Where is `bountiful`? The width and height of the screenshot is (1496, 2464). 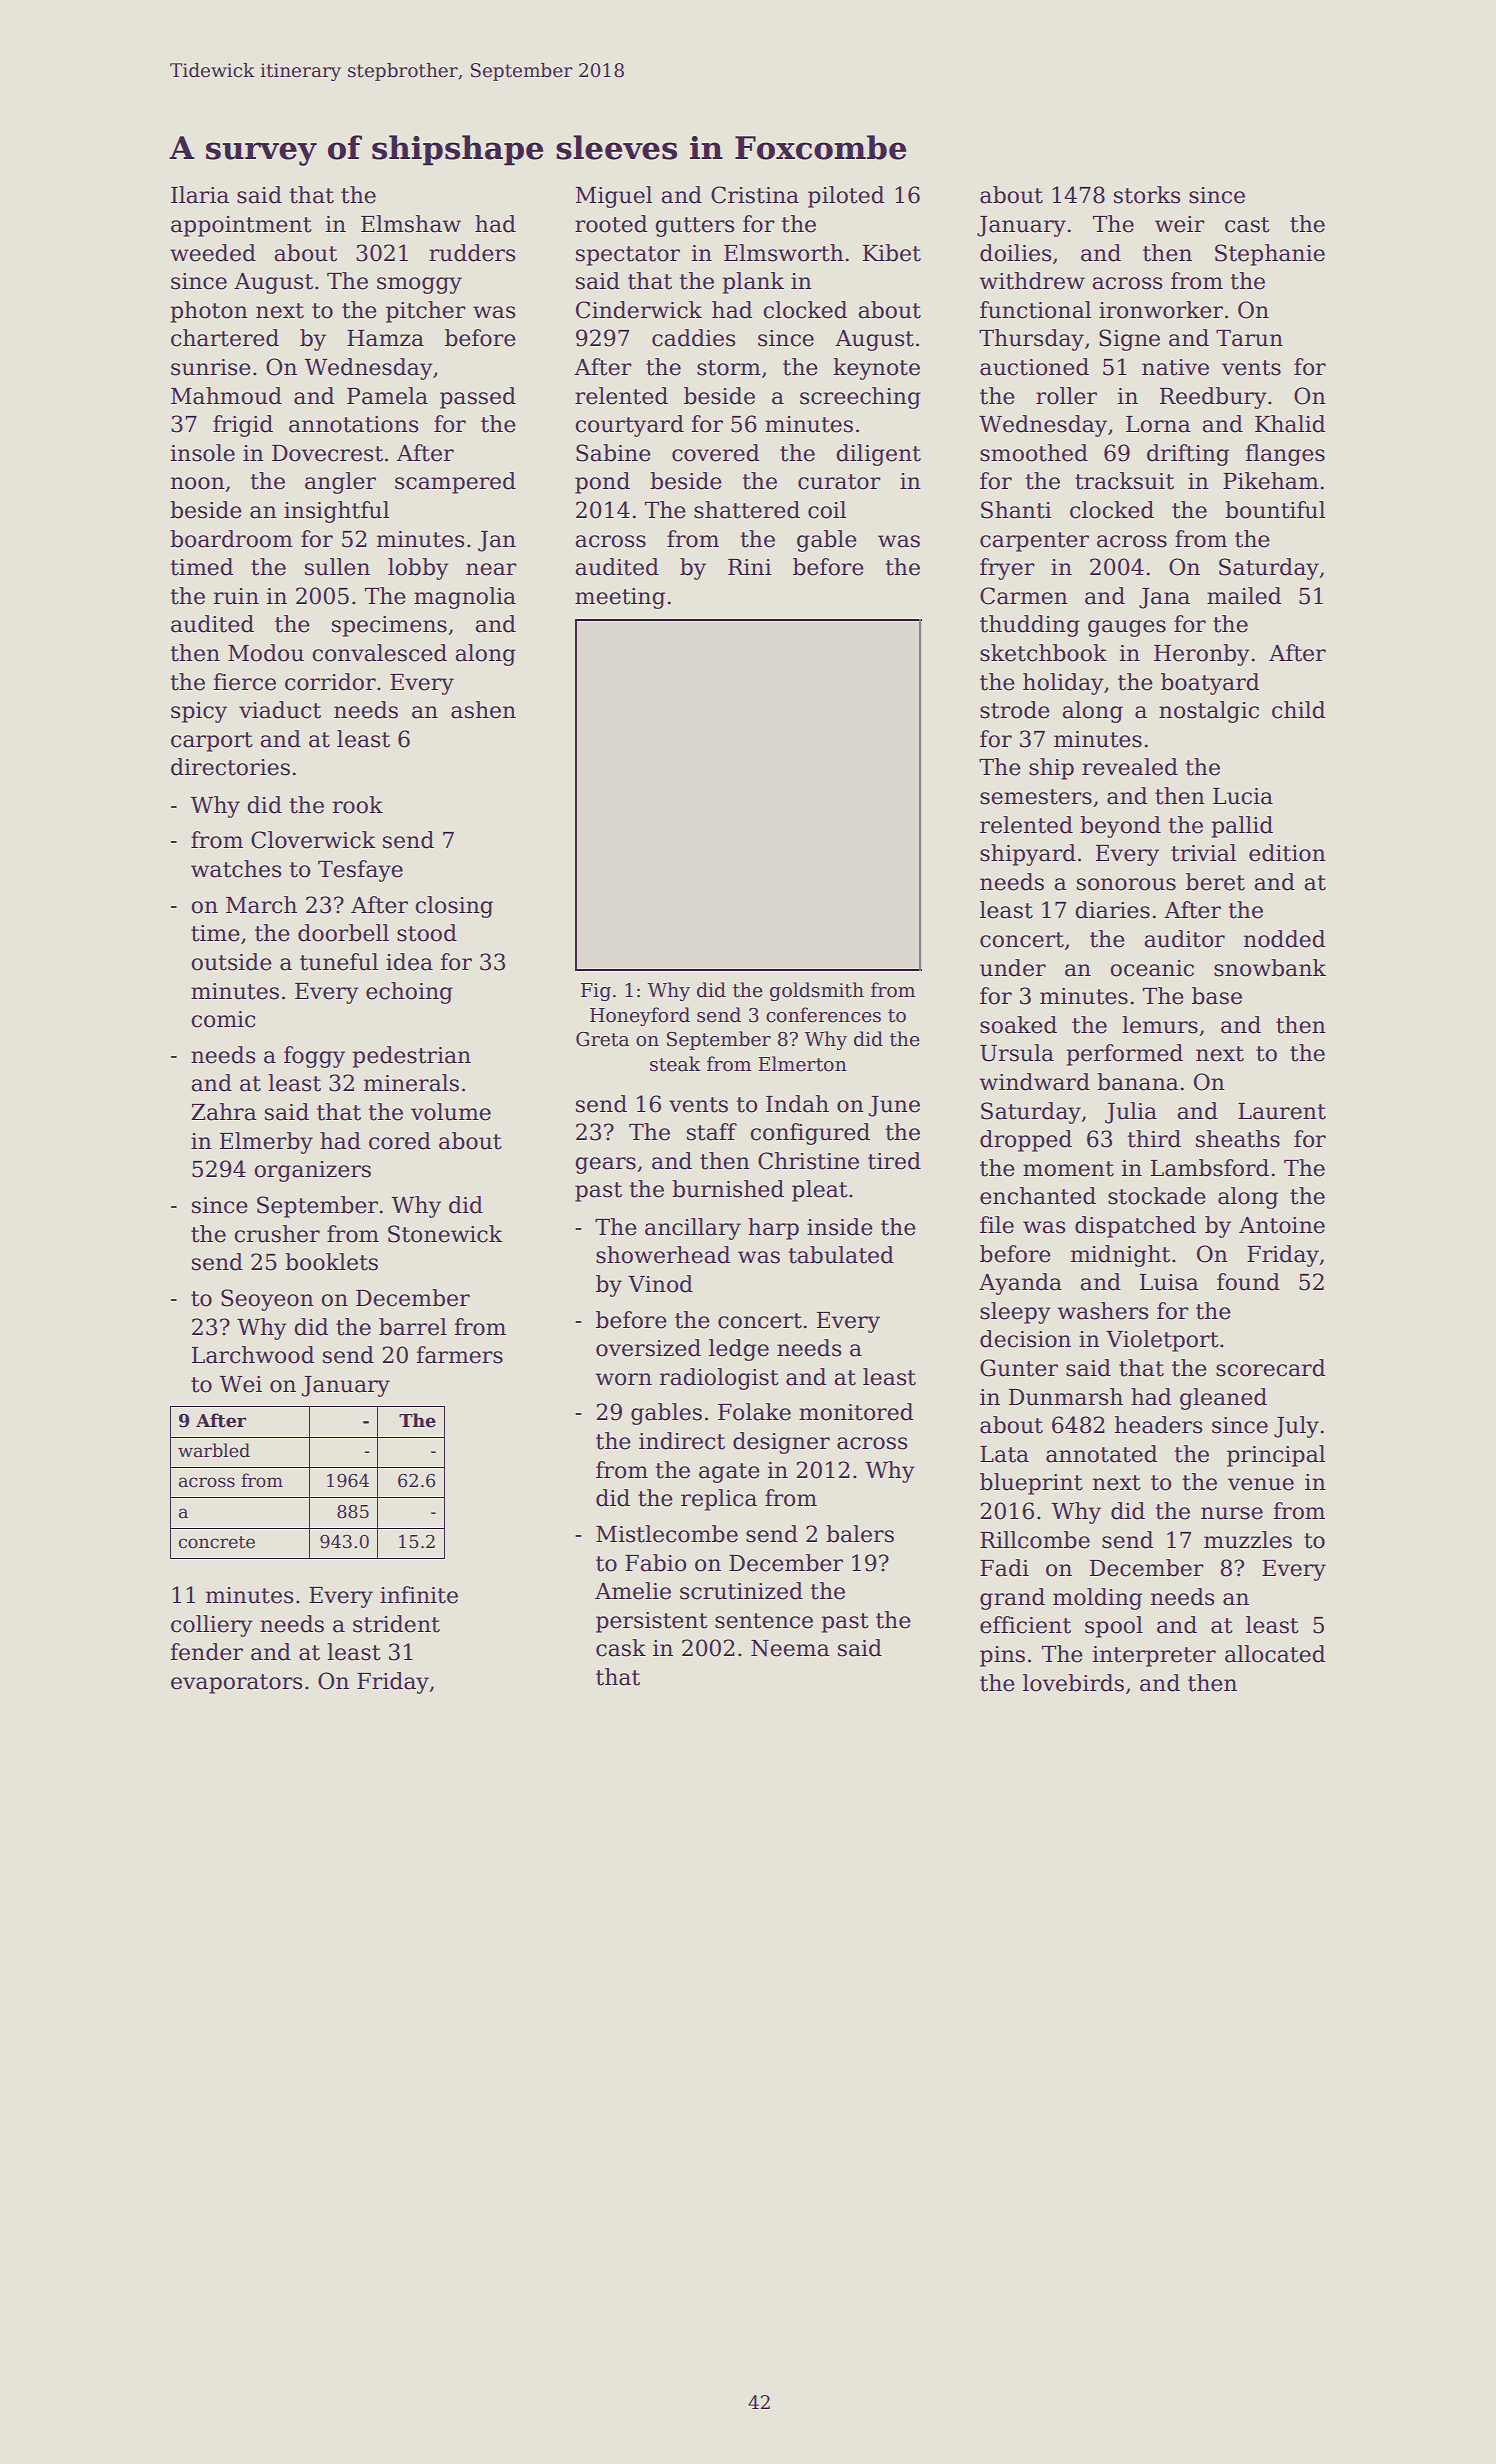
bountiful is located at coordinates (1275, 510).
